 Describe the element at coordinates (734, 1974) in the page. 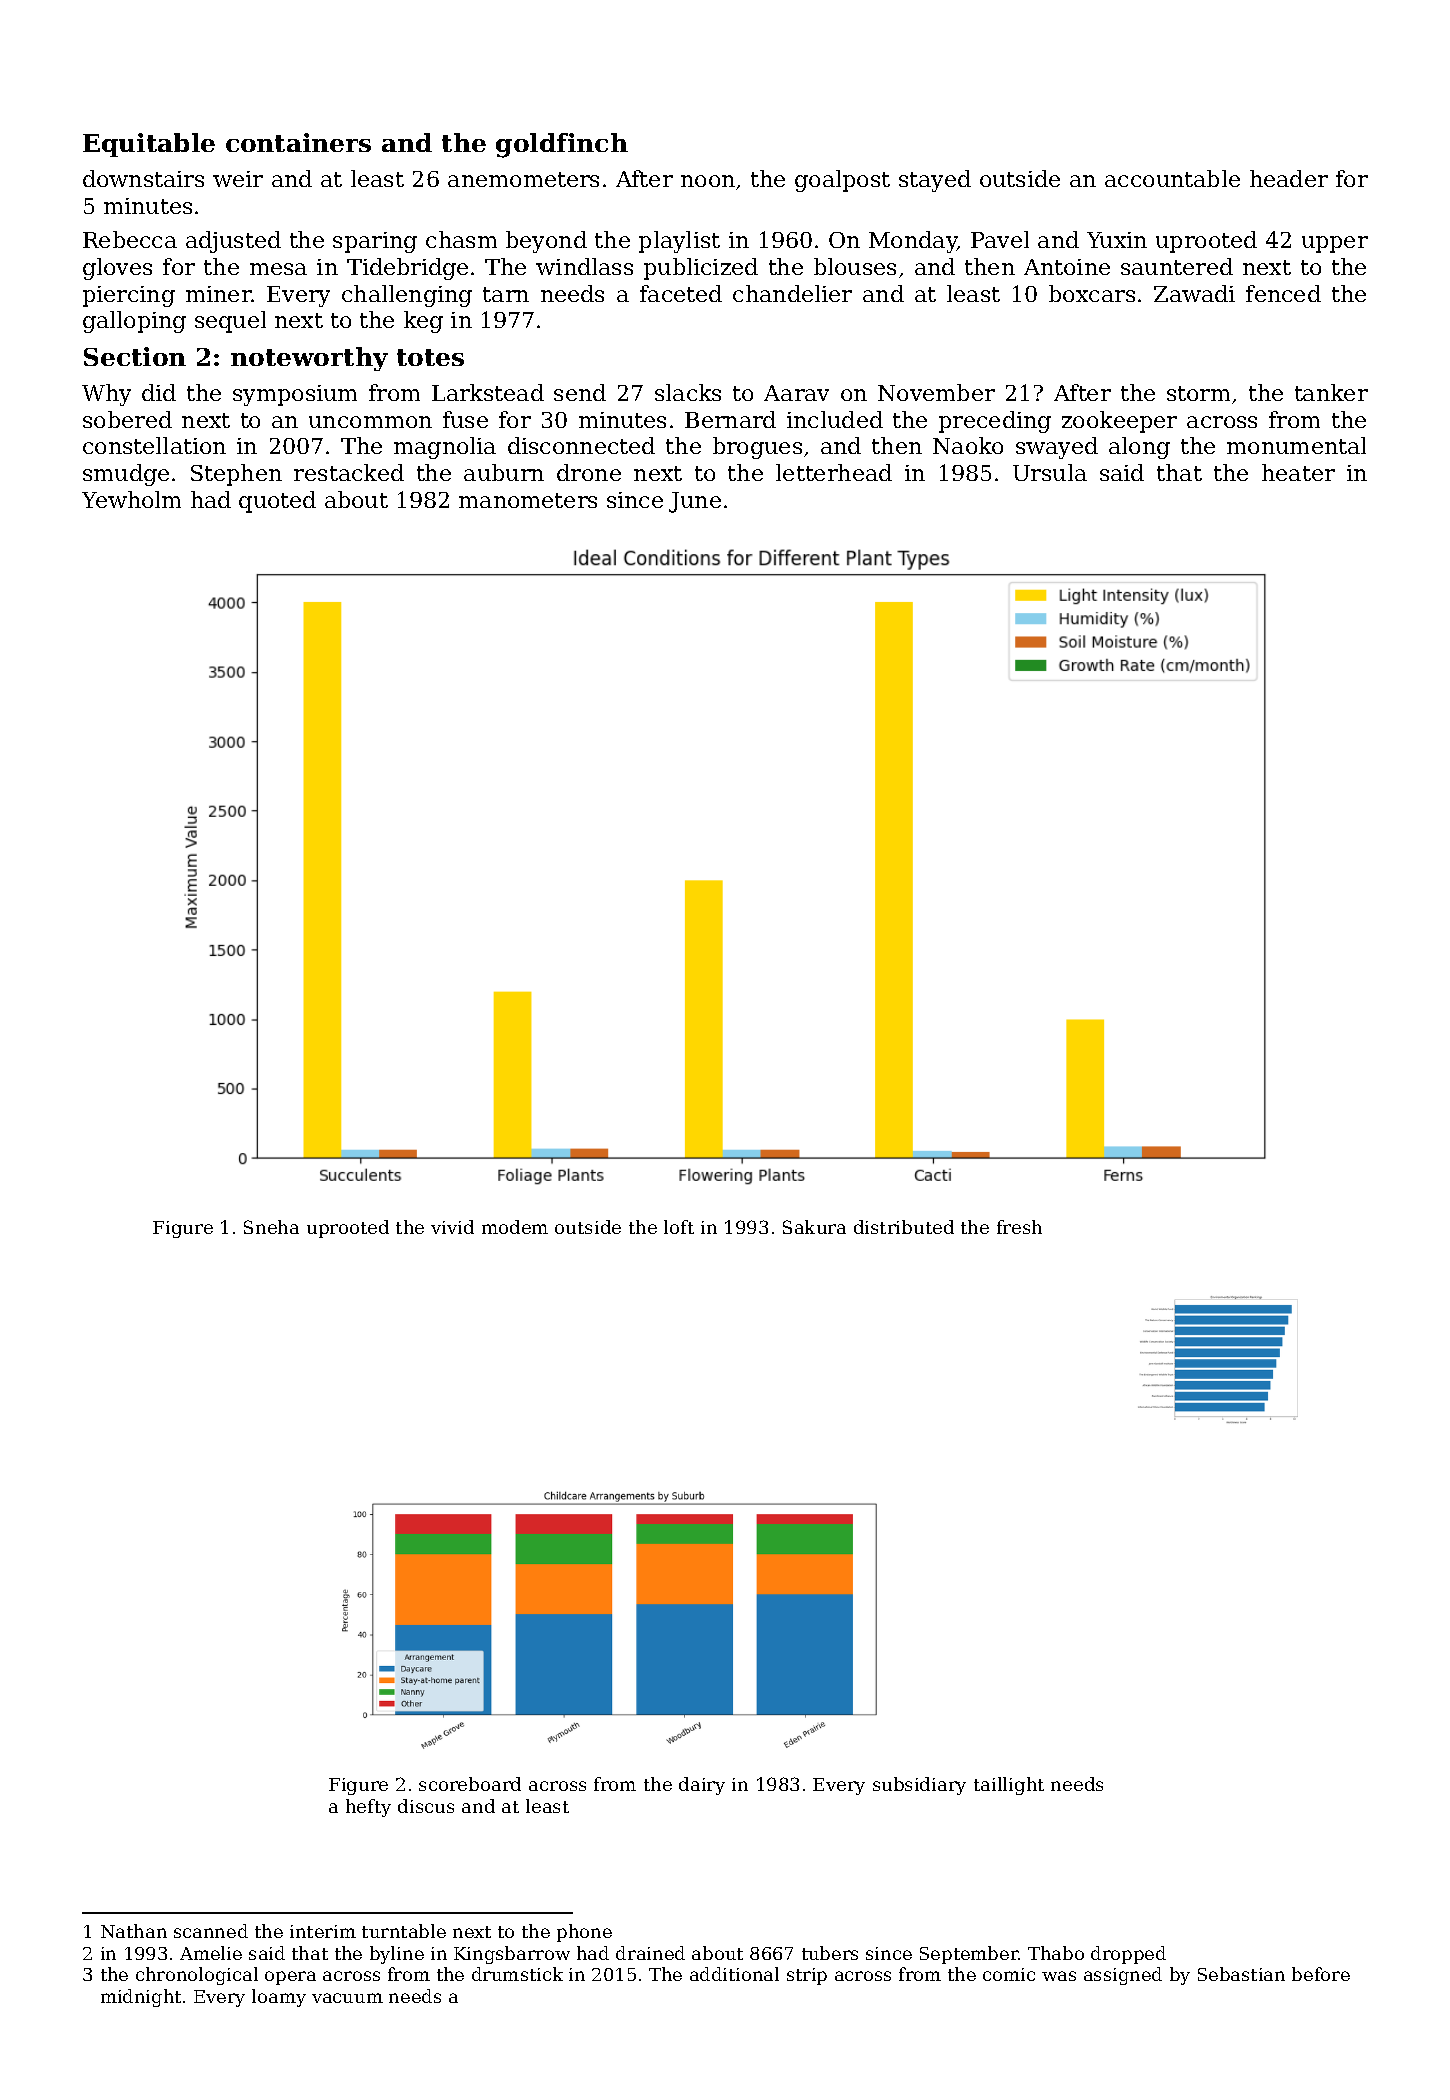

I see `additional` at that location.
